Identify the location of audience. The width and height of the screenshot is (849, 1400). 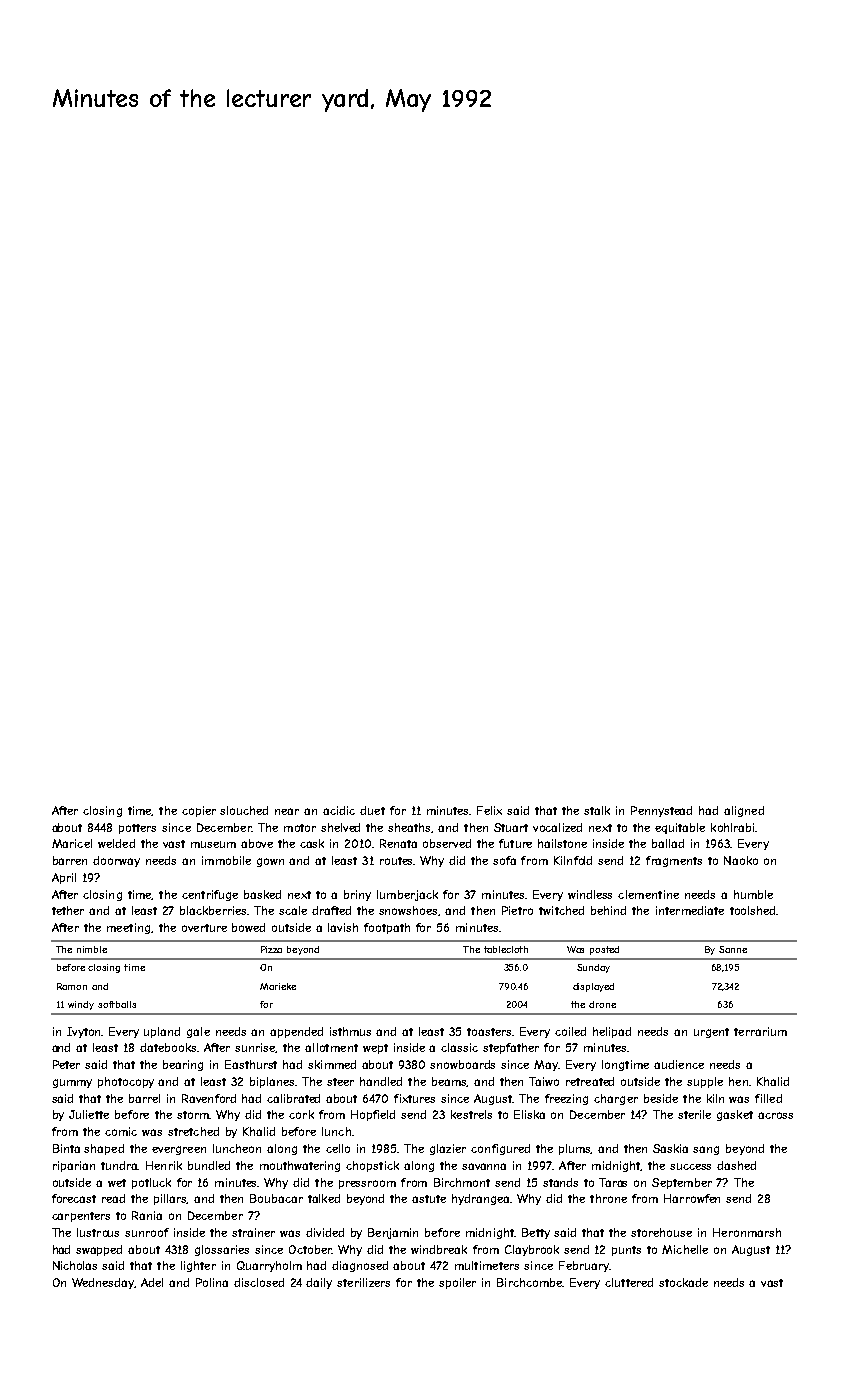
(679, 1064).
